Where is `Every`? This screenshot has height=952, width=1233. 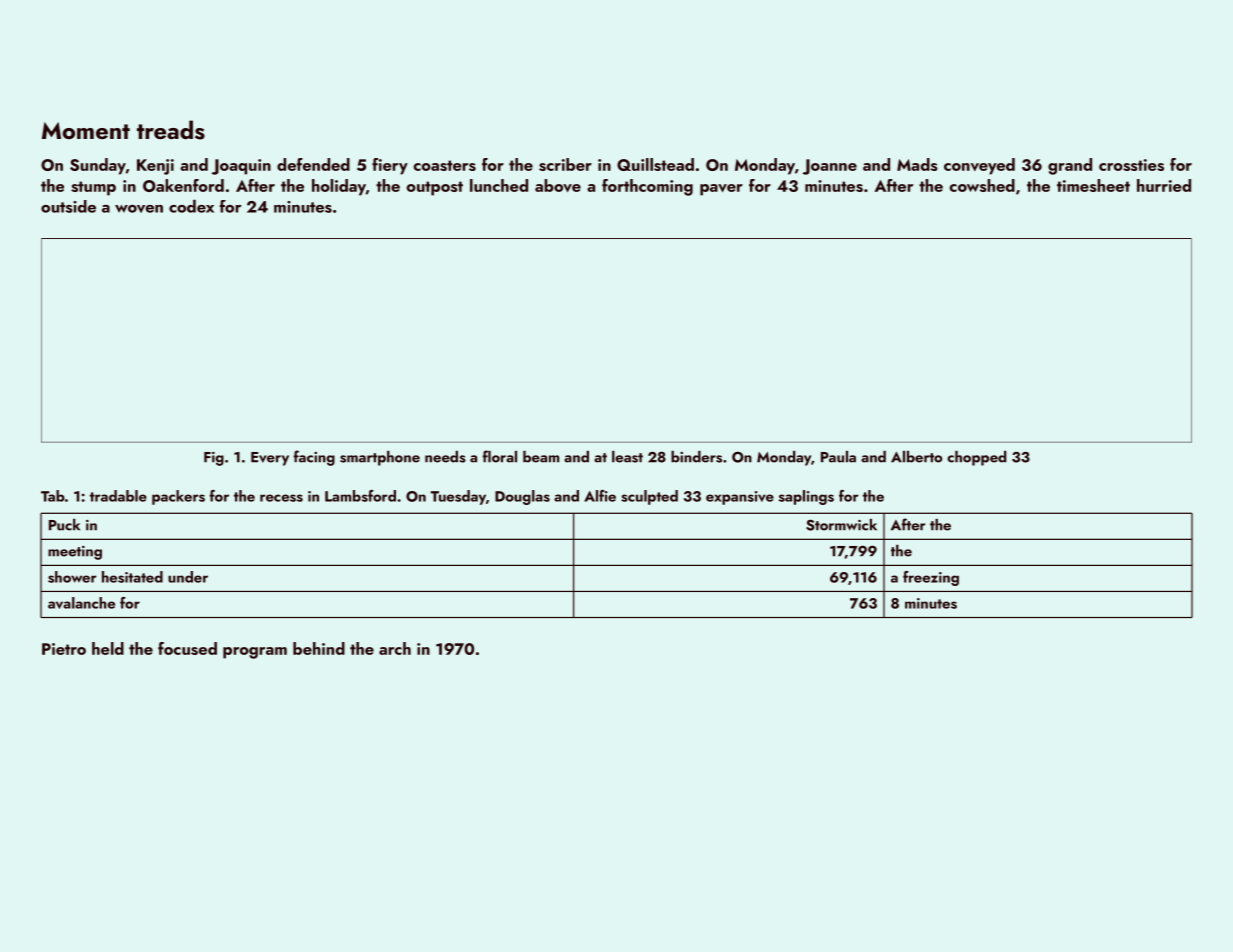 Every is located at coordinates (270, 459).
